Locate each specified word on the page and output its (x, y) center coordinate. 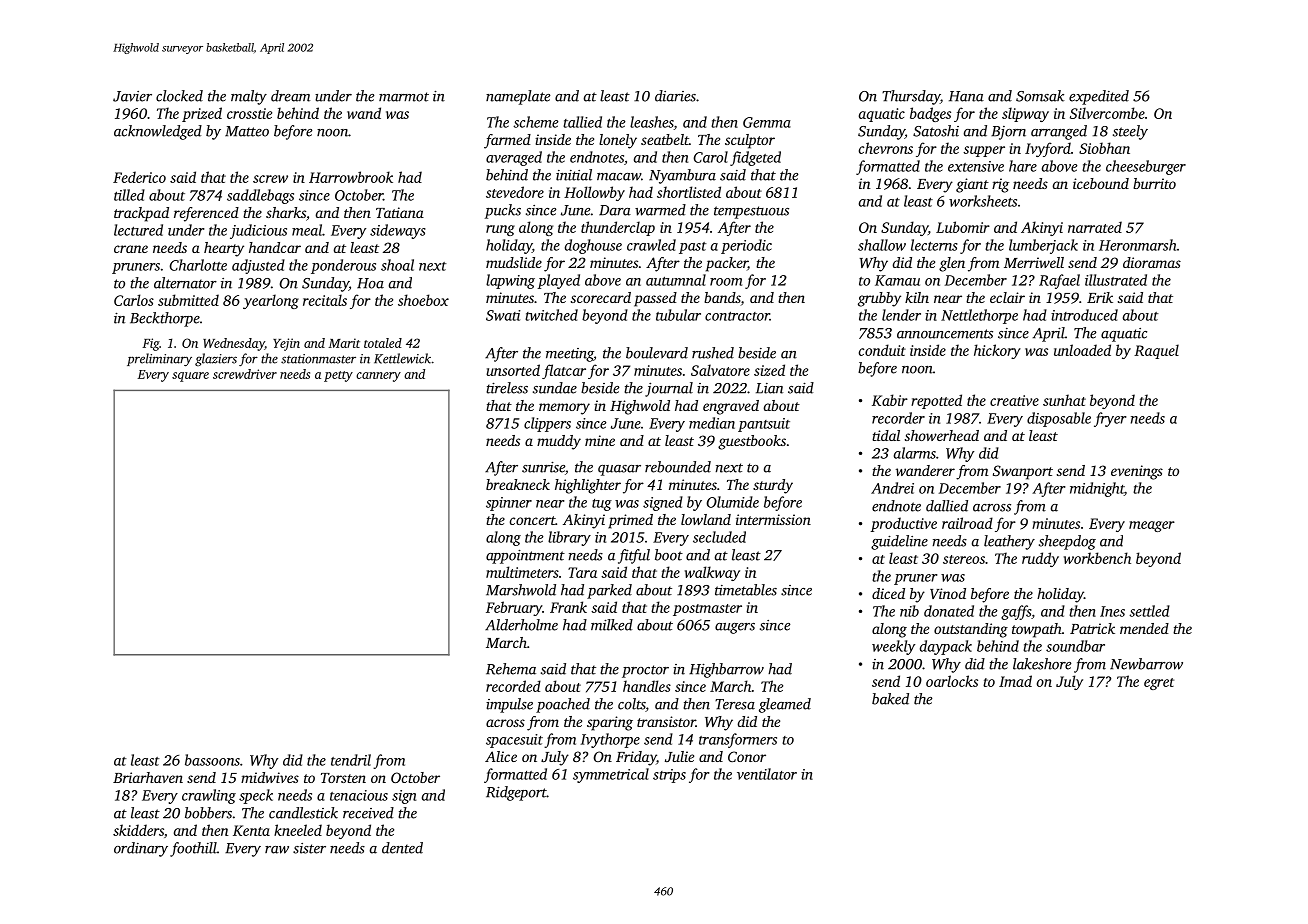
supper (984, 151)
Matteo (247, 131)
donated (949, 611)
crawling (209, 796)
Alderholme (521, 625)
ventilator (767, 774)
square (190, 377)
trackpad (141, 214)
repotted (936, 401)
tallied (582, 122)
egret (1159, 684)
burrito (1154, 183)
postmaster (707, 610)
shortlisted (689, 192)
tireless (507, 388)
